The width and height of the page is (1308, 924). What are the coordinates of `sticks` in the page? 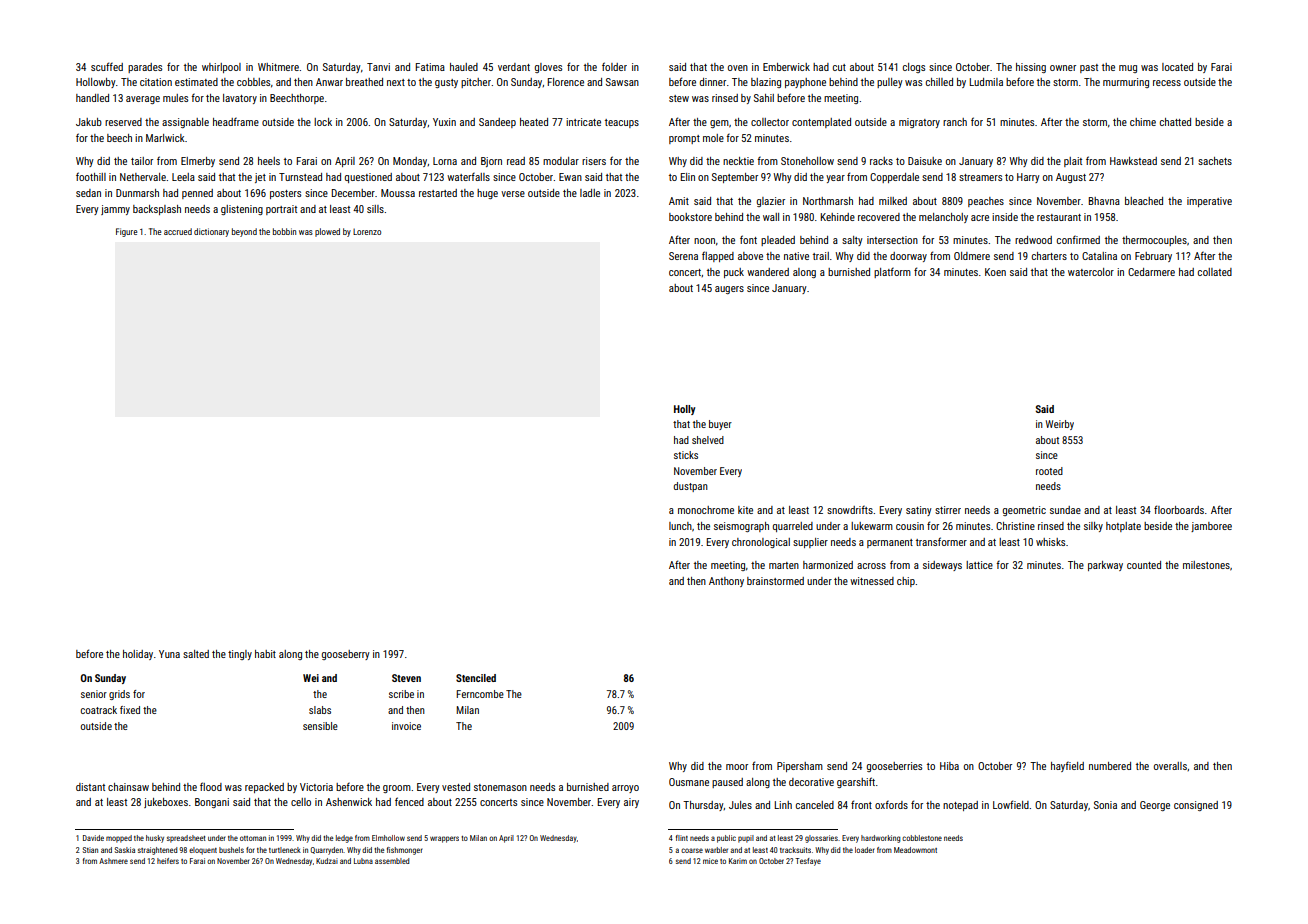 It's located at (686, 455).
